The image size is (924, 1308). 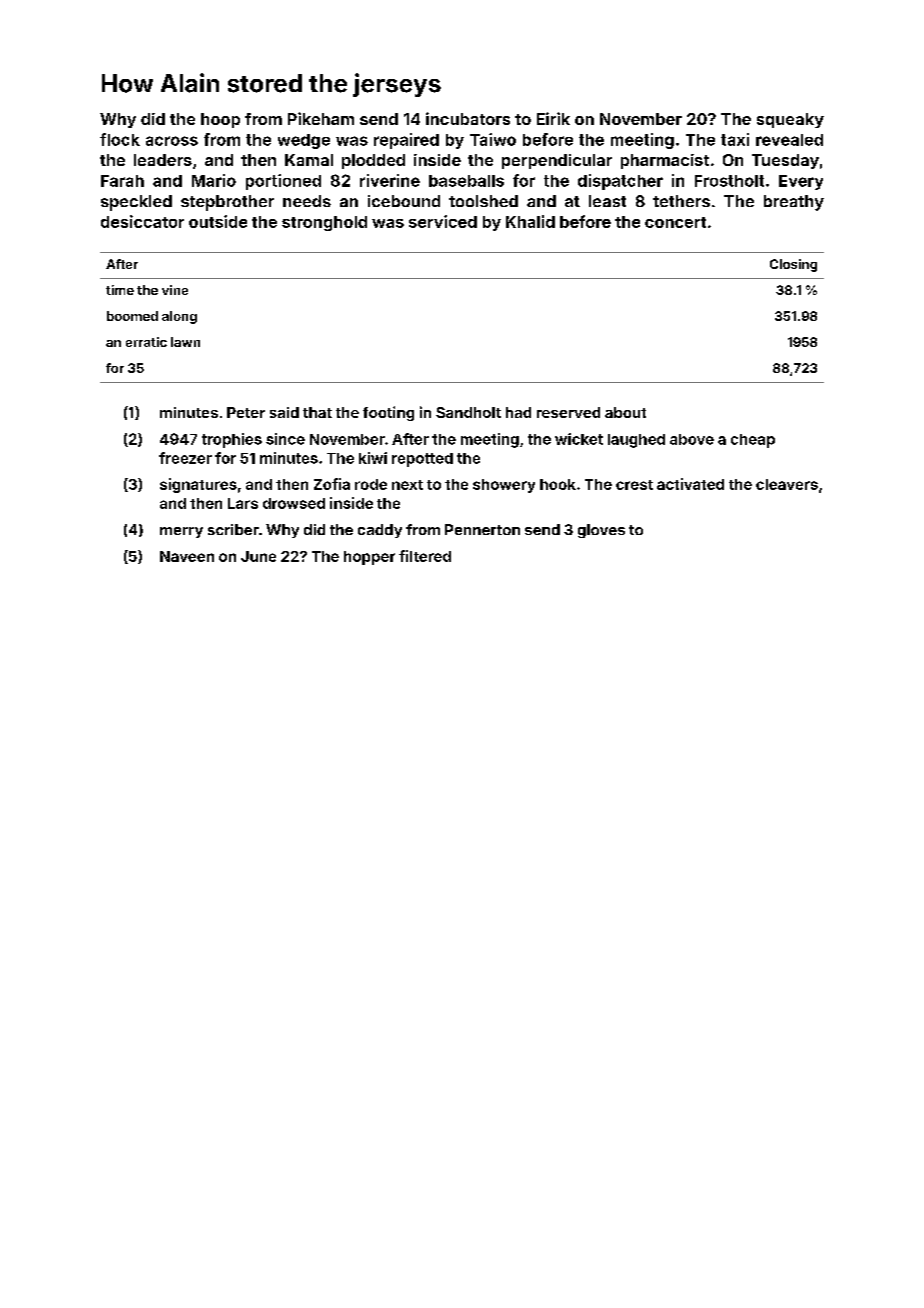 I want to click on Khalid, so click(x=530, y=221).
